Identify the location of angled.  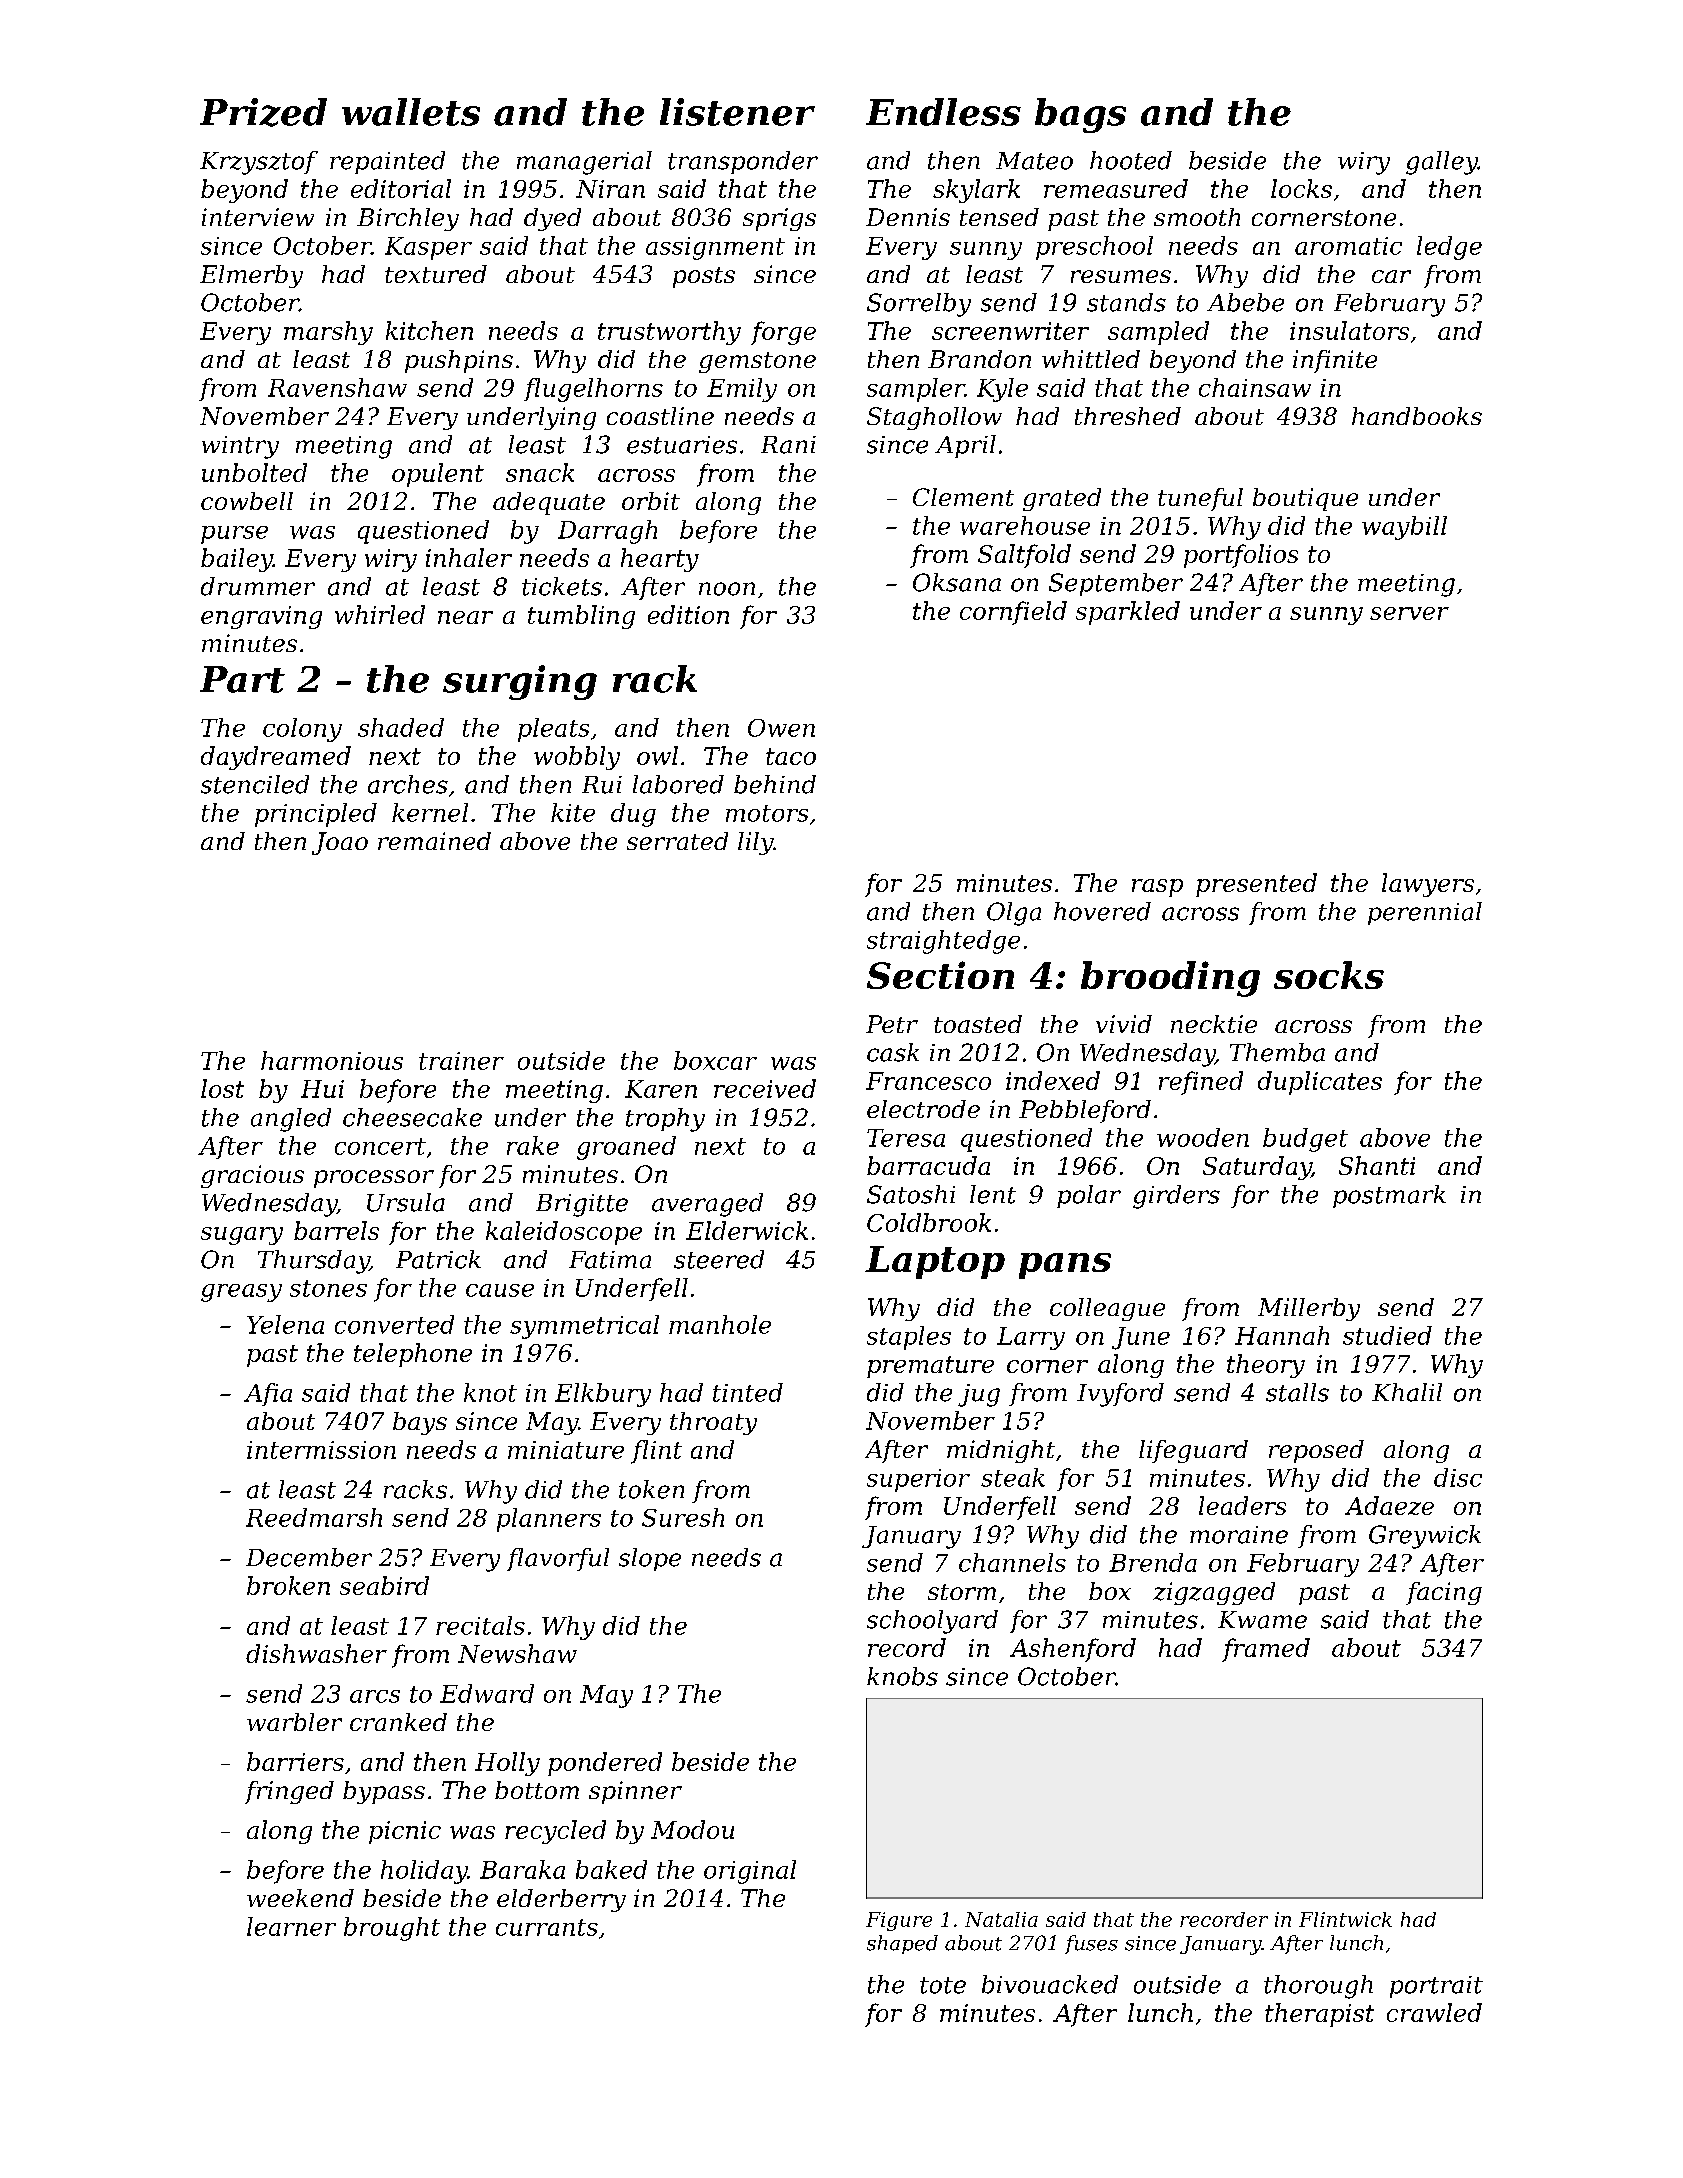
(291, 1120).
